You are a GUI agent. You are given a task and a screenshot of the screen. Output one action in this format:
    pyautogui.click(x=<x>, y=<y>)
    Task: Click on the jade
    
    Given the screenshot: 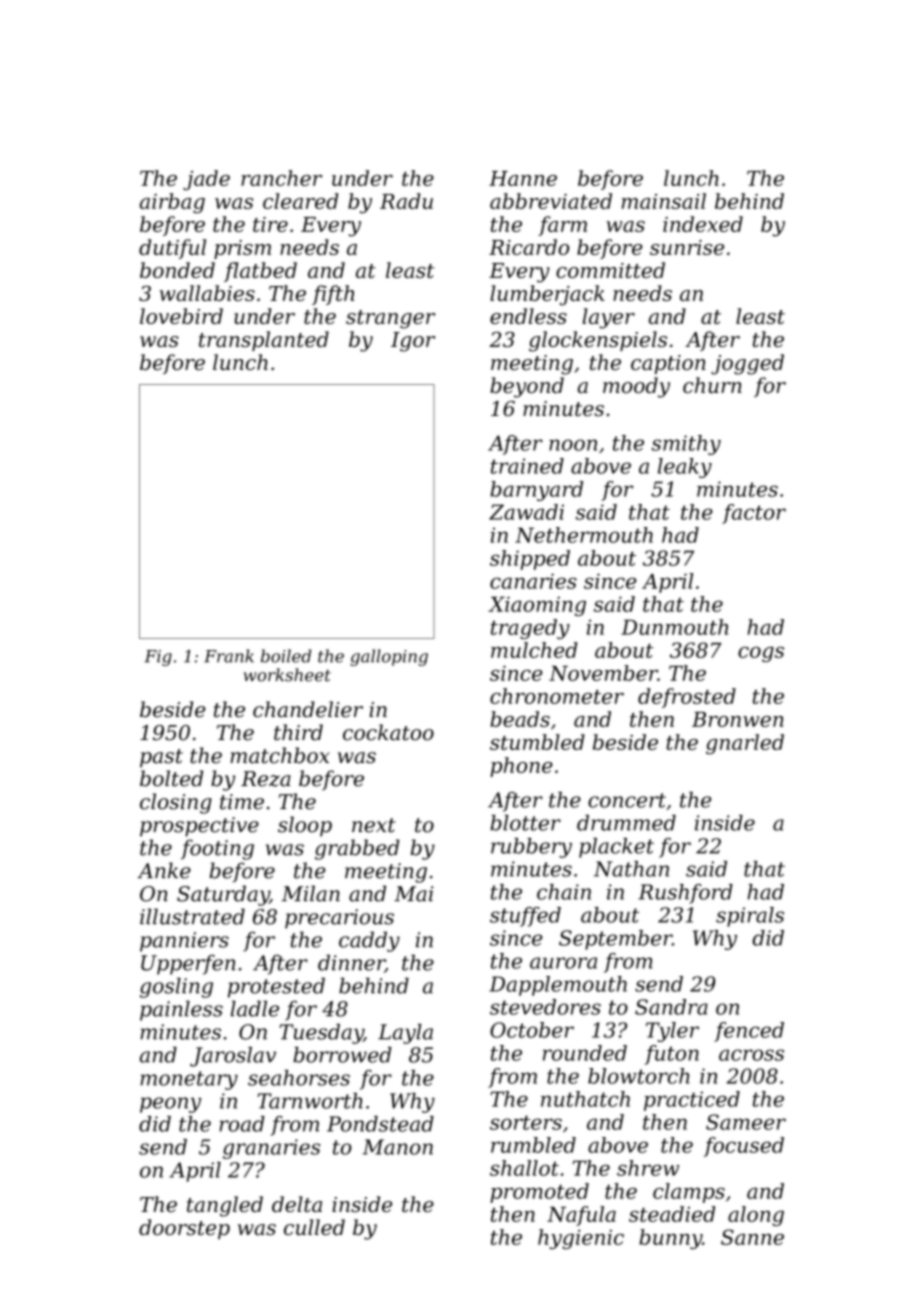 What is the action you would take?
    pyautogui.click(x=206, y=180)
